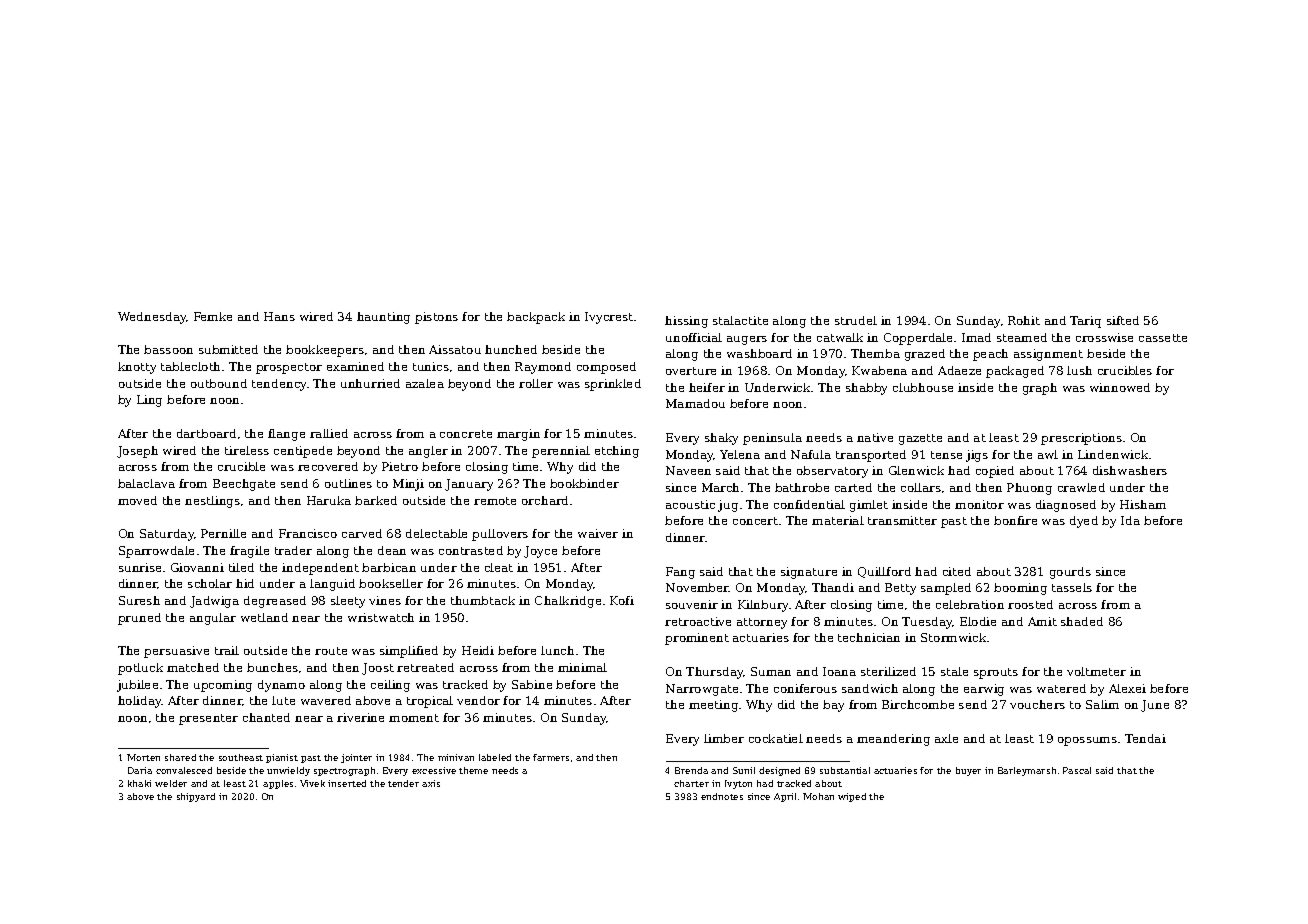 The height and width of the screenshot is (924, 1308). What do you see at coordinates (785, 797) in the screenshot?
I see `April` at bounding box center [785, 797].
